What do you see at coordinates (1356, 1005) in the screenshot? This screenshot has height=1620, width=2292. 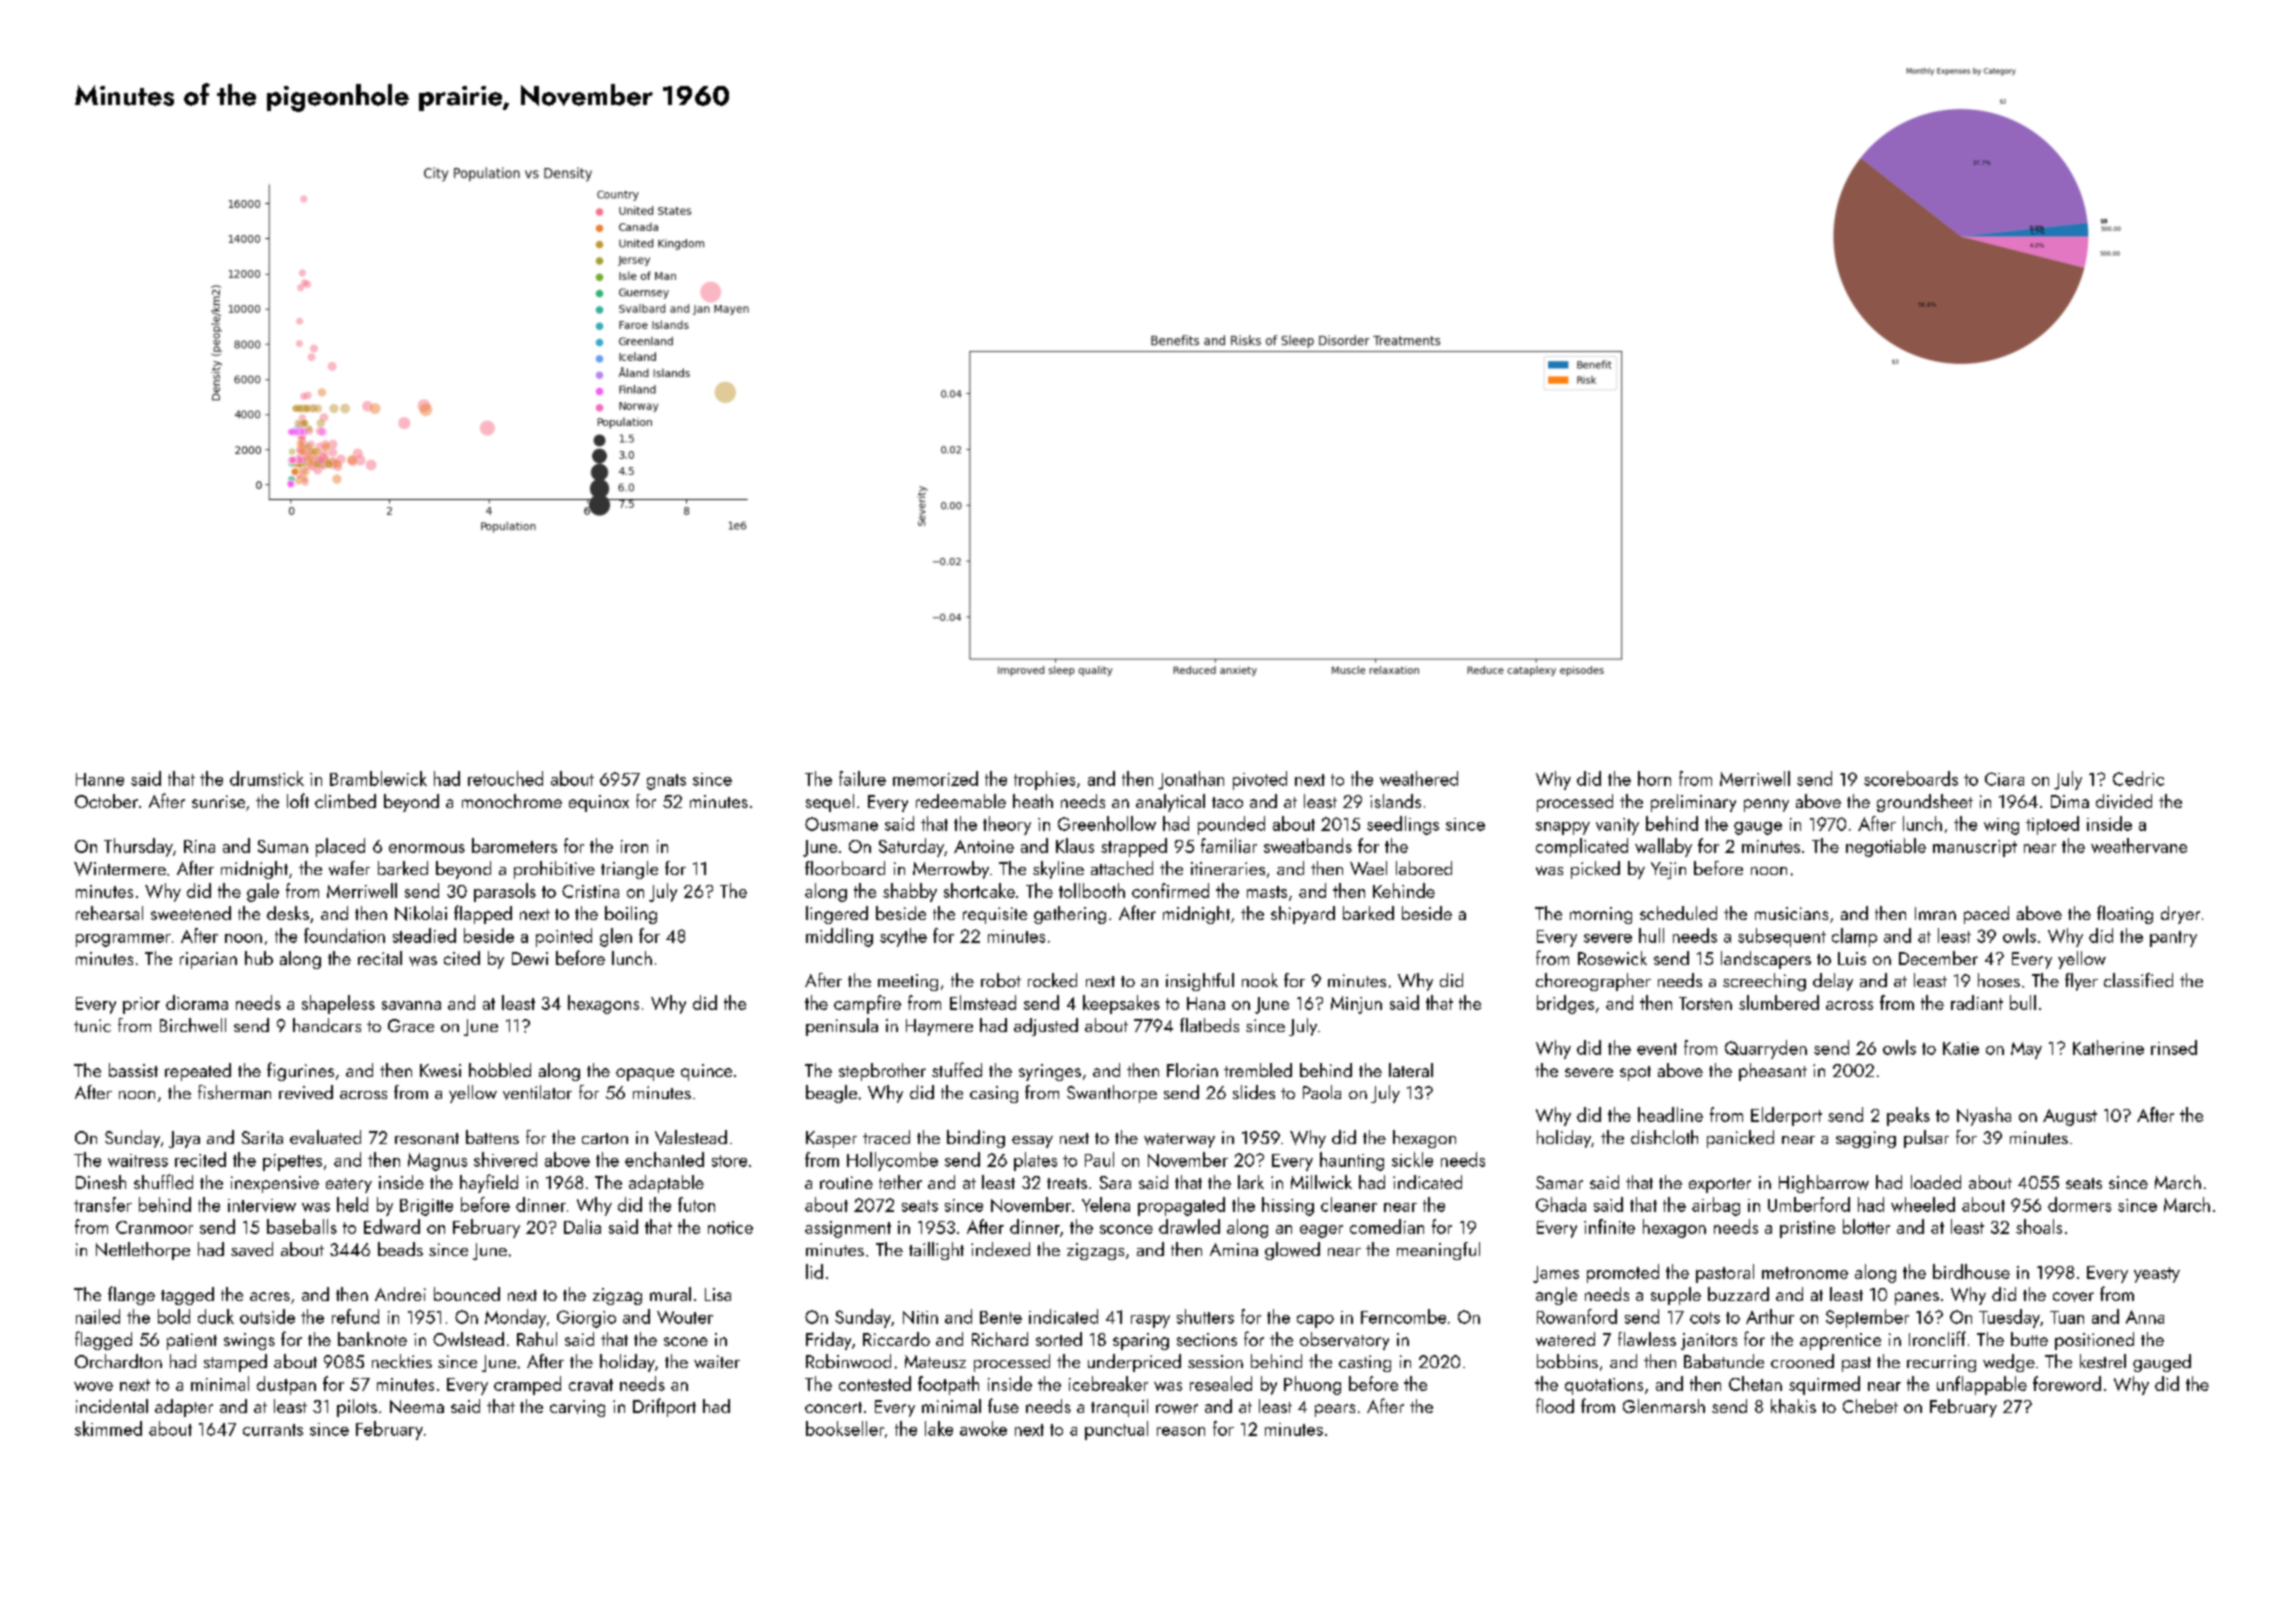 I see `Minjun` at bounding box center [1356, 1005].
